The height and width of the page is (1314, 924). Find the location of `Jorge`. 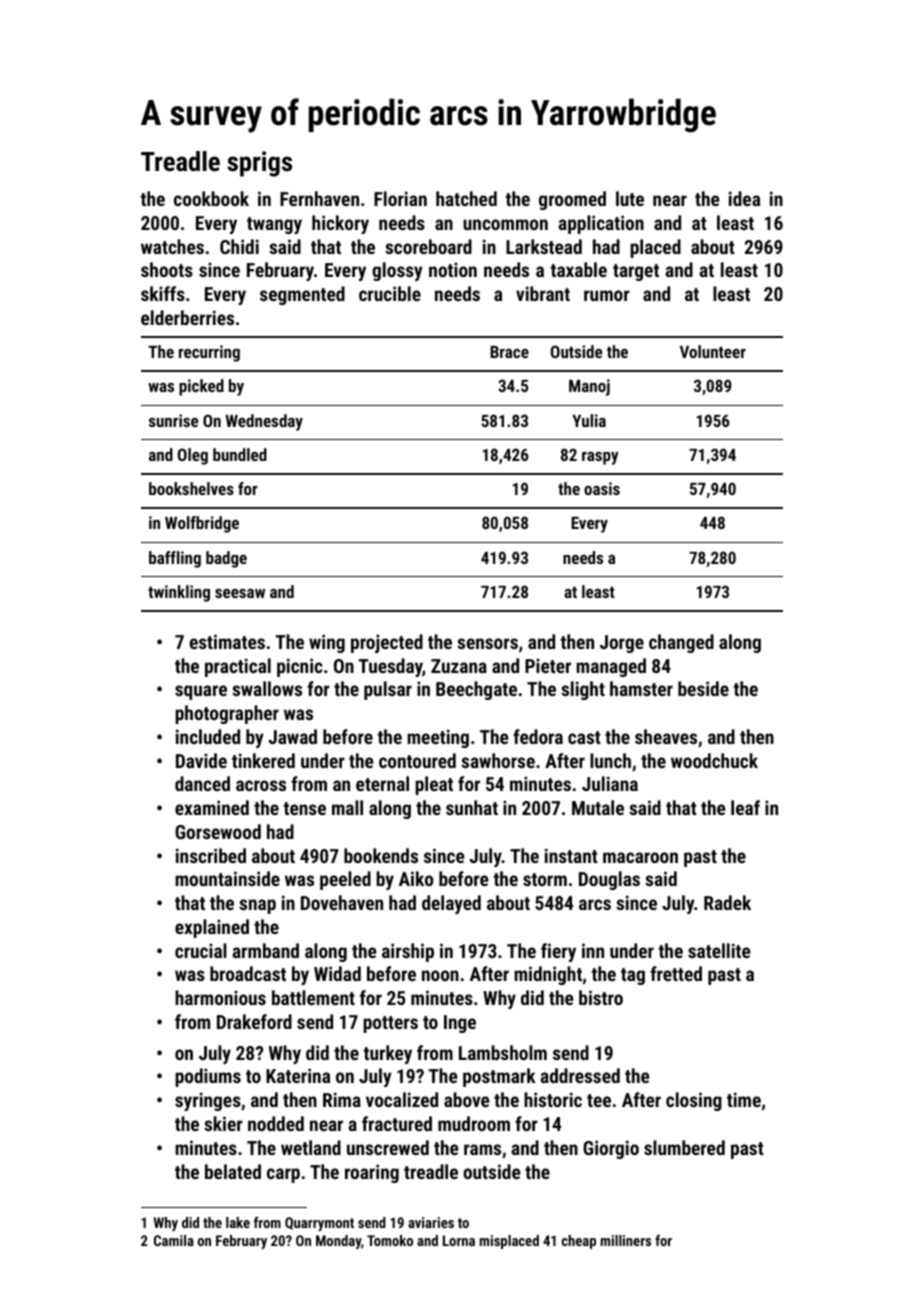

Jorge is located at coordinates (622, 644).
